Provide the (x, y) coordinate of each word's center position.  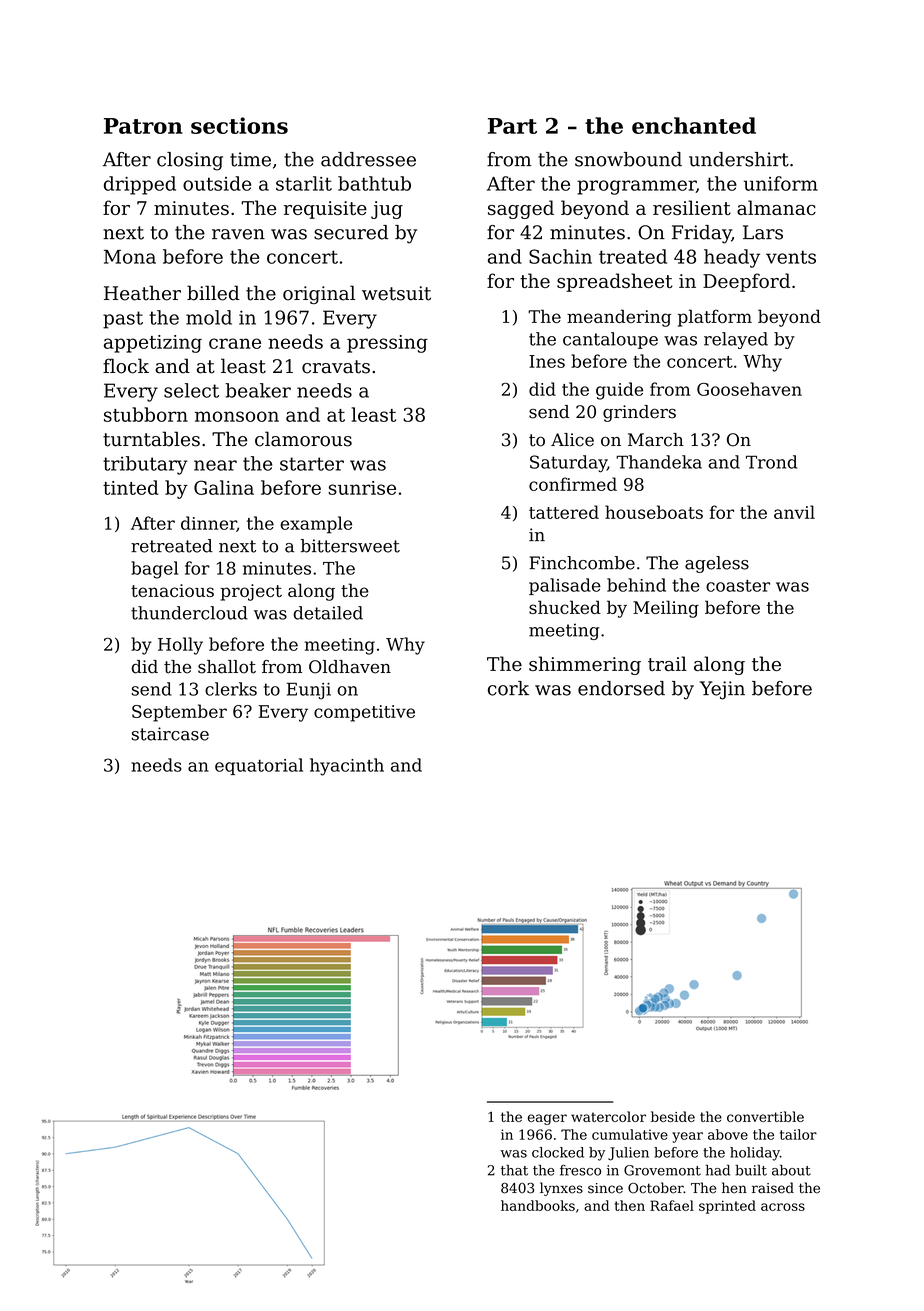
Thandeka (659, 462)
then (630, 1205)
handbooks (538, 1205)
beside (673, 1116)
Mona (130, 257)
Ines (547, 361)
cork (508, 688)
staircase (170, 734)
